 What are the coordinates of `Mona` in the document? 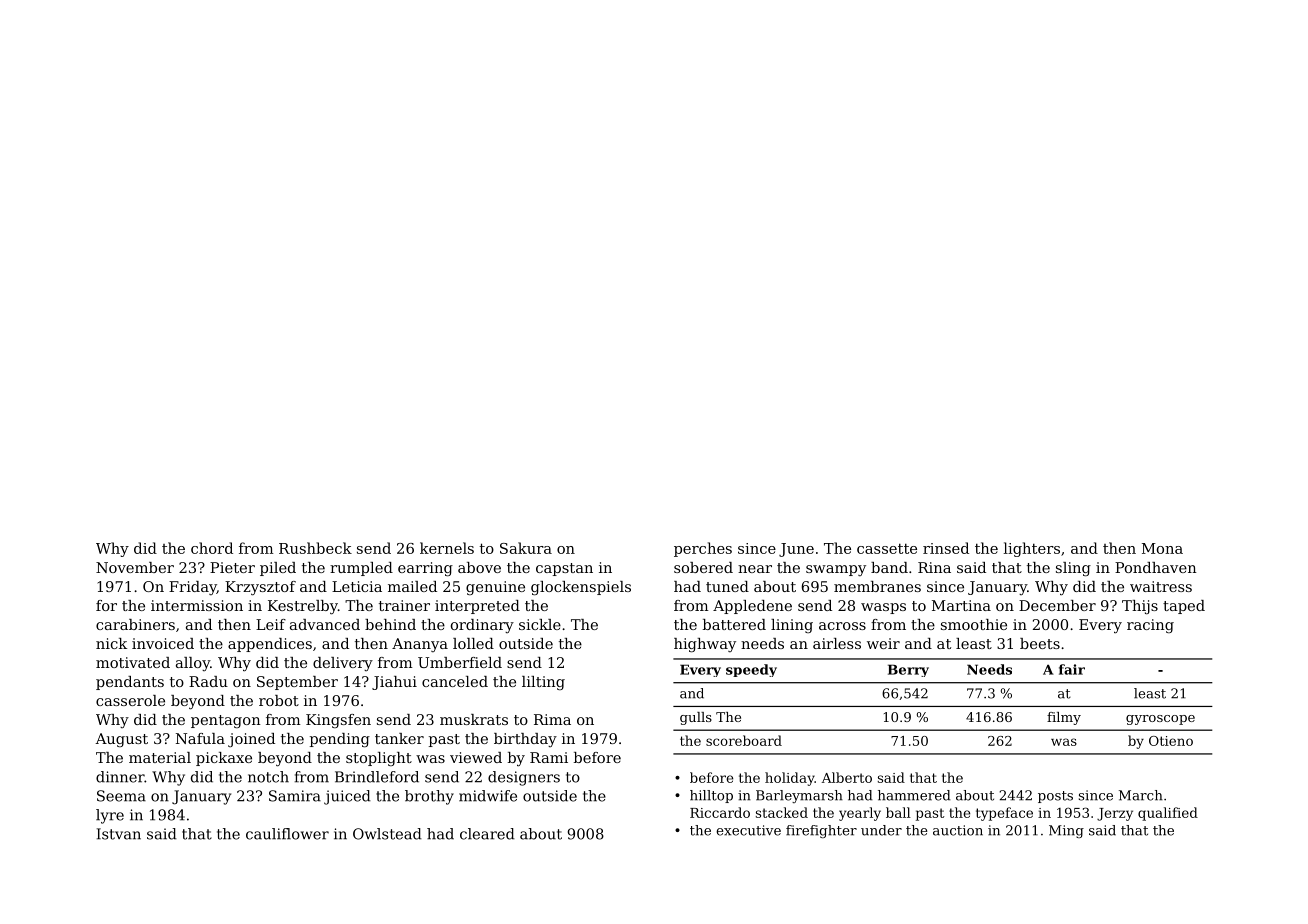 It's located at (1162, 548).
